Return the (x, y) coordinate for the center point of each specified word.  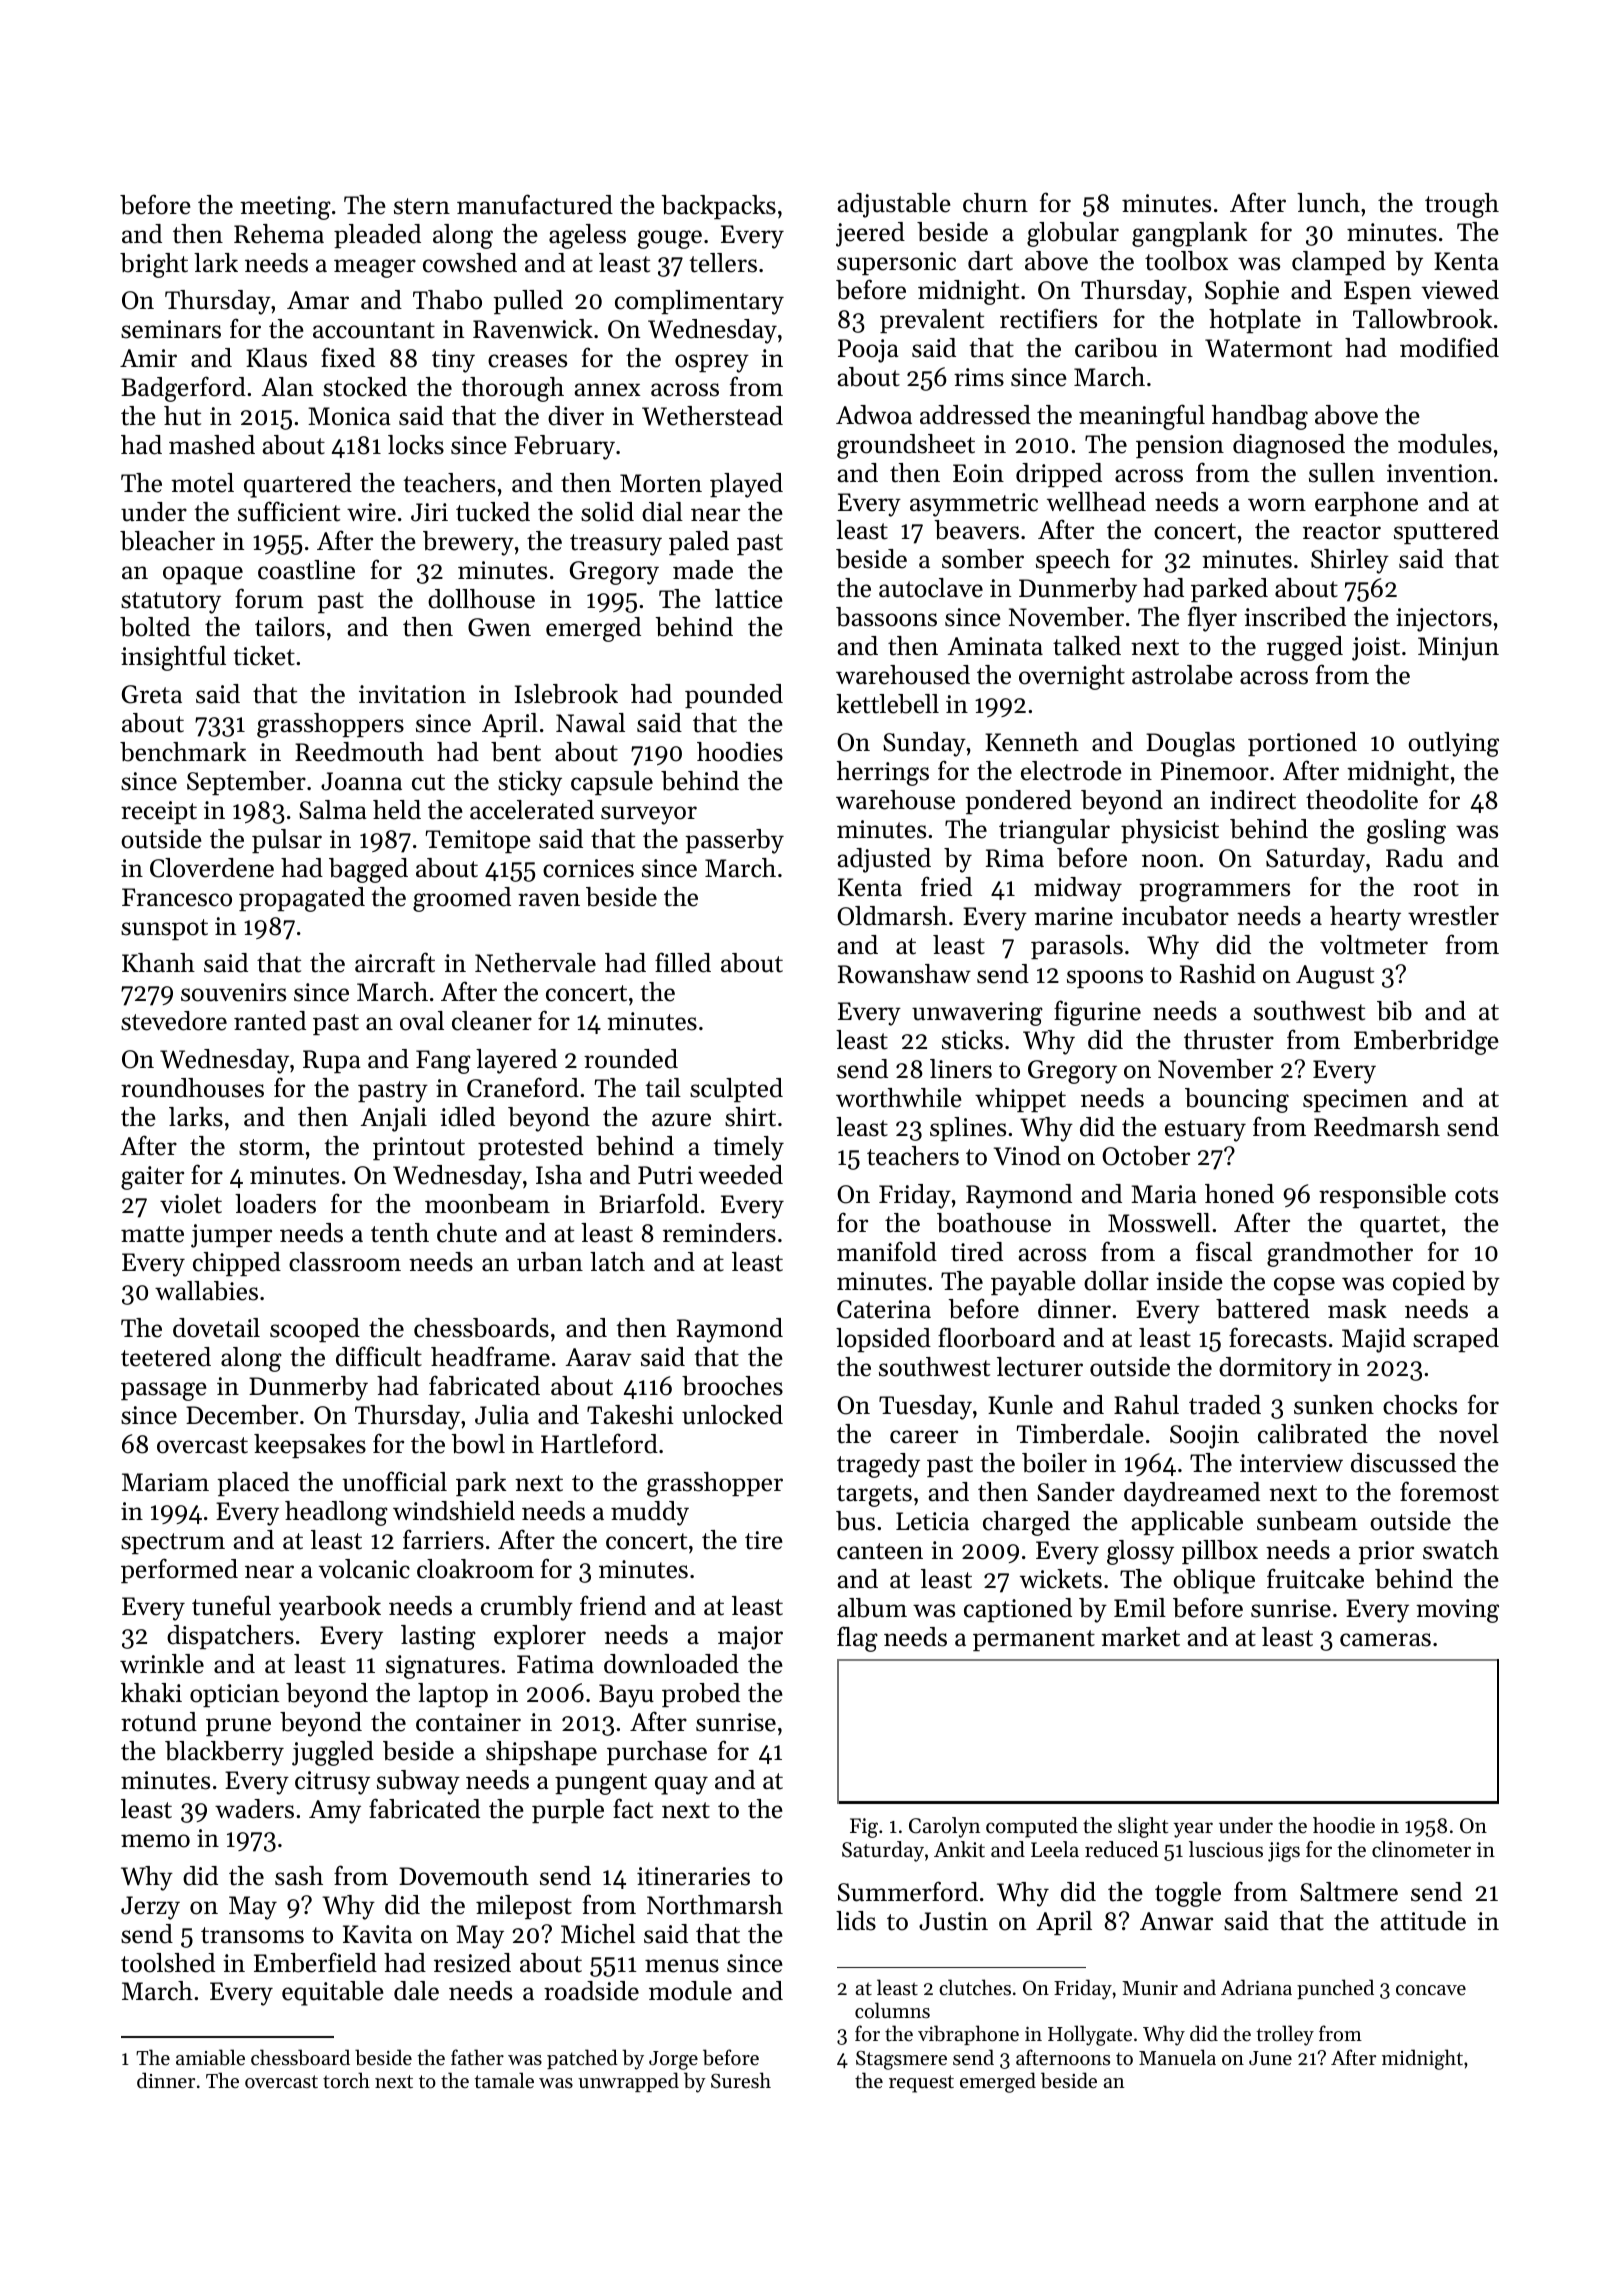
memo (155, 1841)
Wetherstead (712, 416)
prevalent (932, 321)
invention (1439, 473)
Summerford (908, 1891)
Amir (148, 358)
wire (371, 512)
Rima (1015, 858)
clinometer (1421, 1849)
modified (1449, 347)
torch (346, 2080)
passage (164, 1391)
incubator (1175, 916)
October (1146, 1156)
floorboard (996, 1337)
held (397, 810)
